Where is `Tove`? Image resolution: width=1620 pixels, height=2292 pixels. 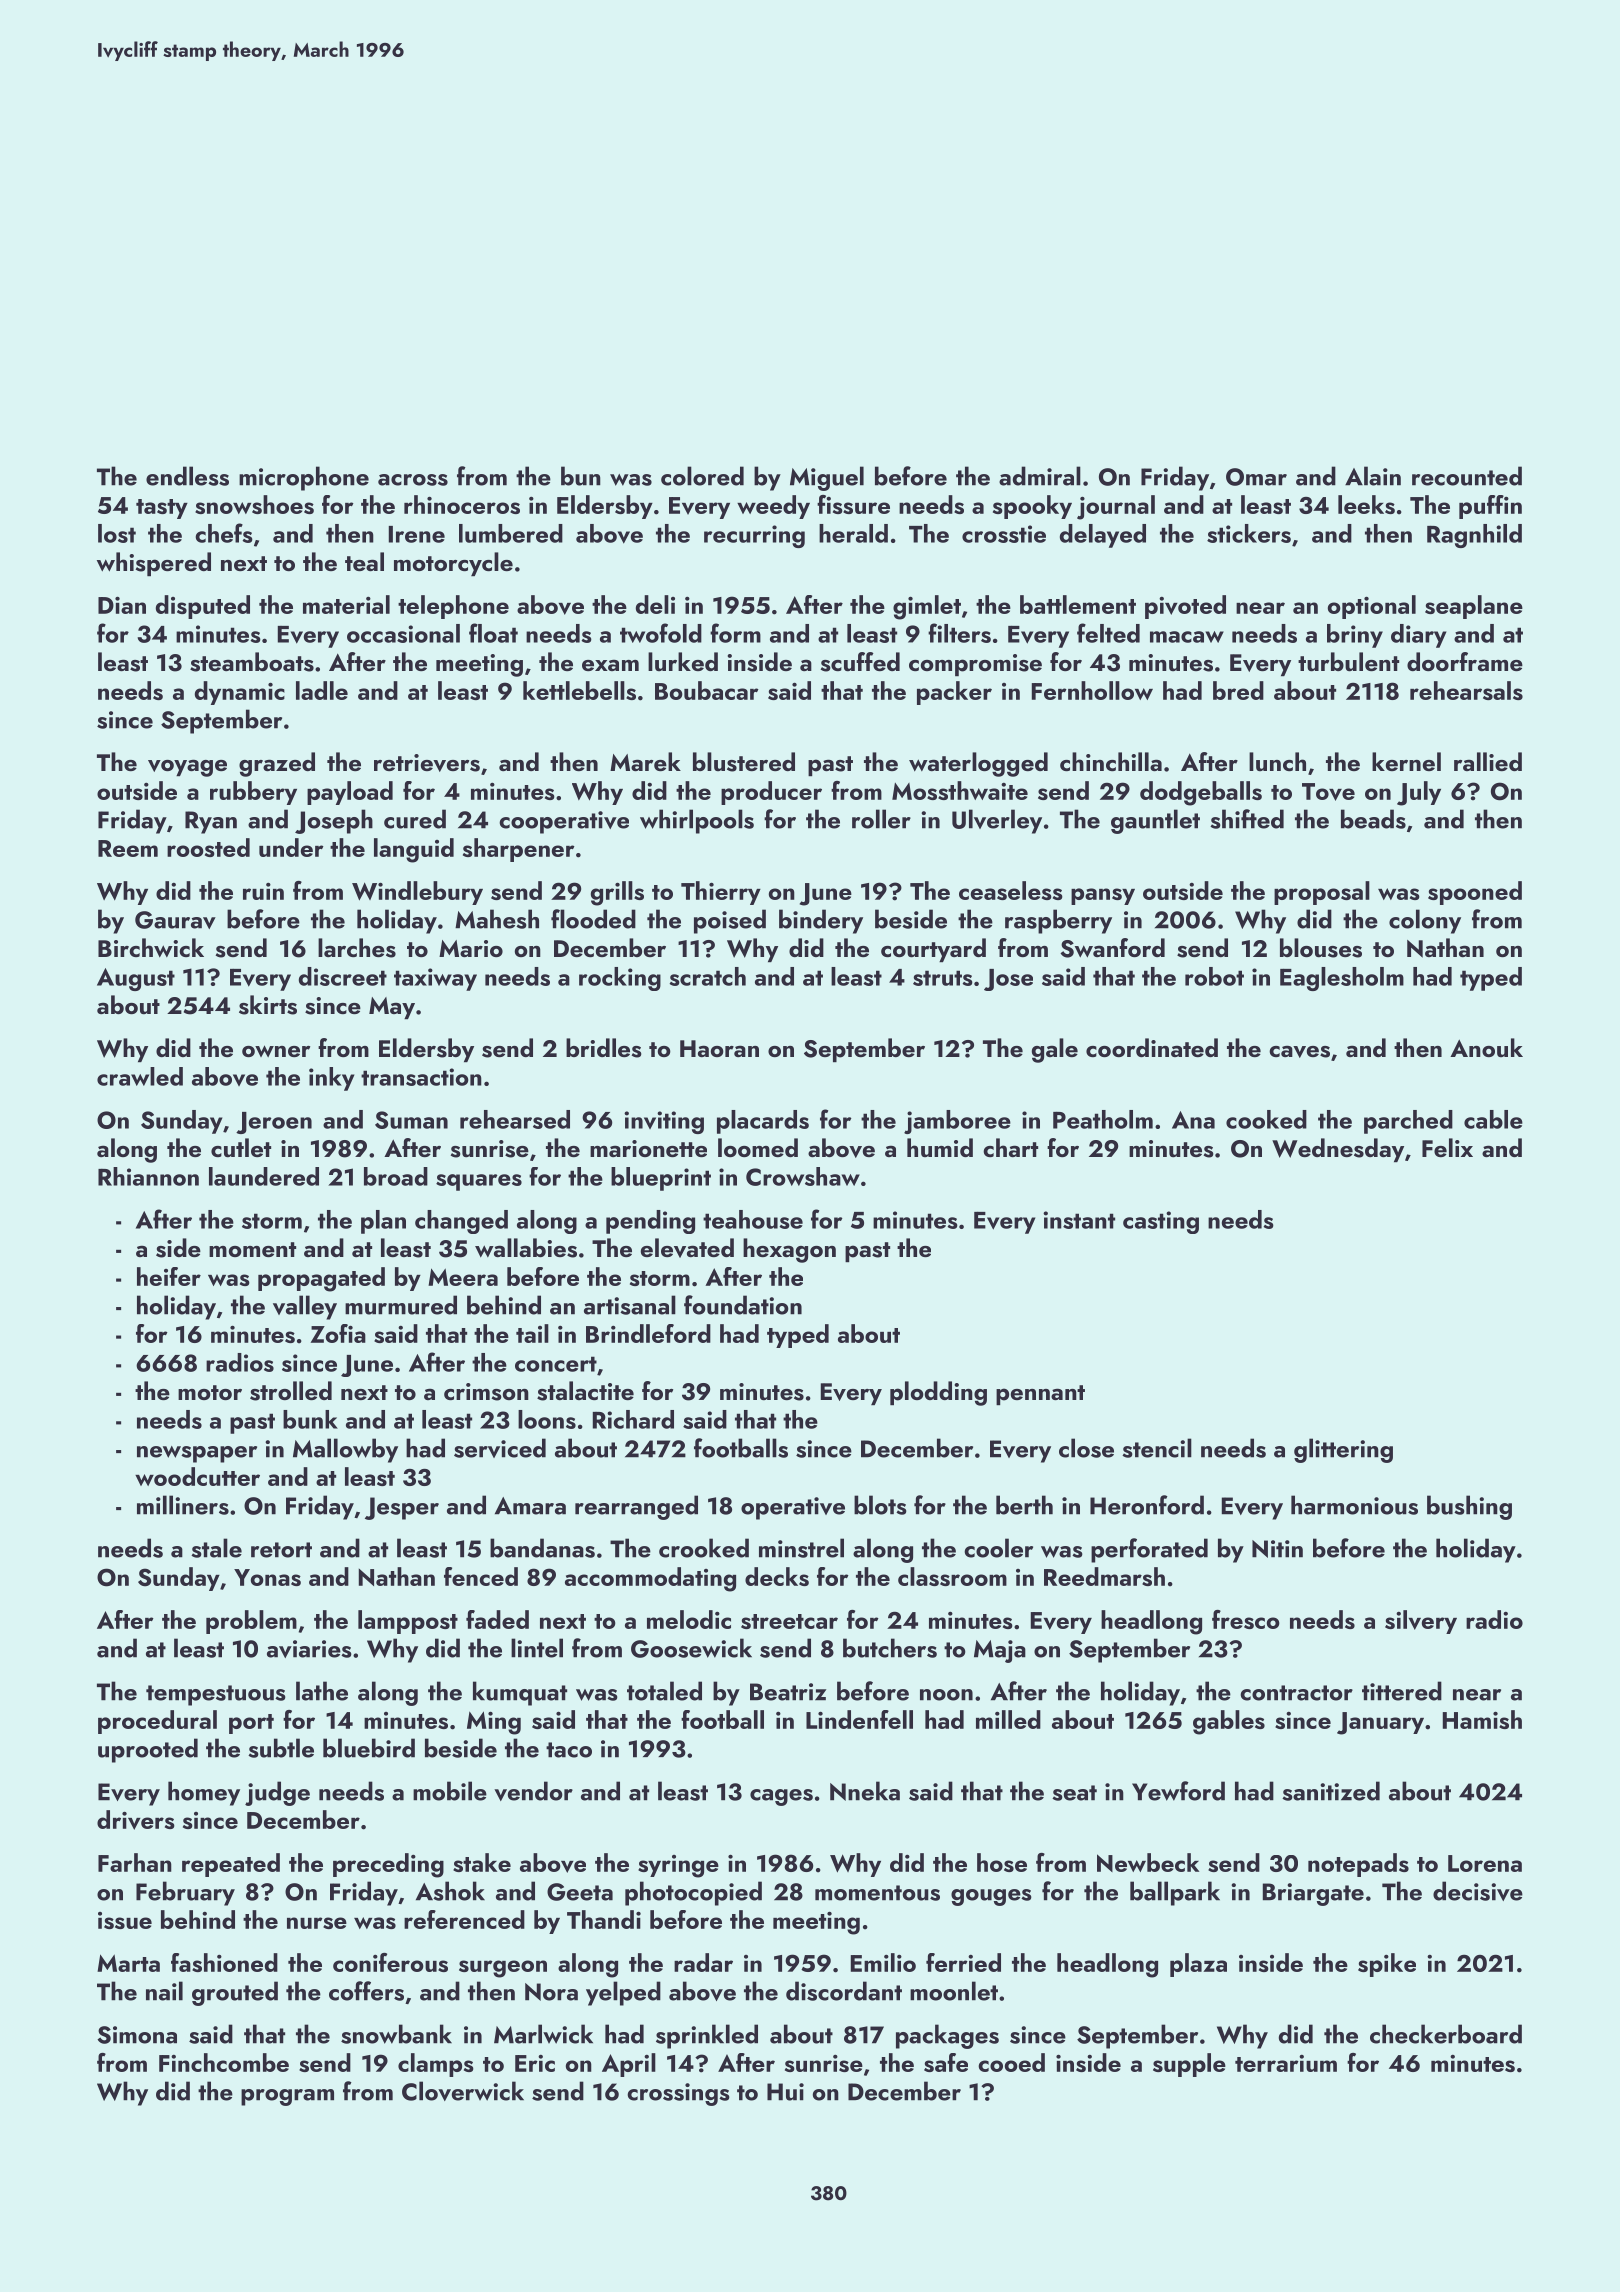
Tove is located at coordinates (1328, 792).
